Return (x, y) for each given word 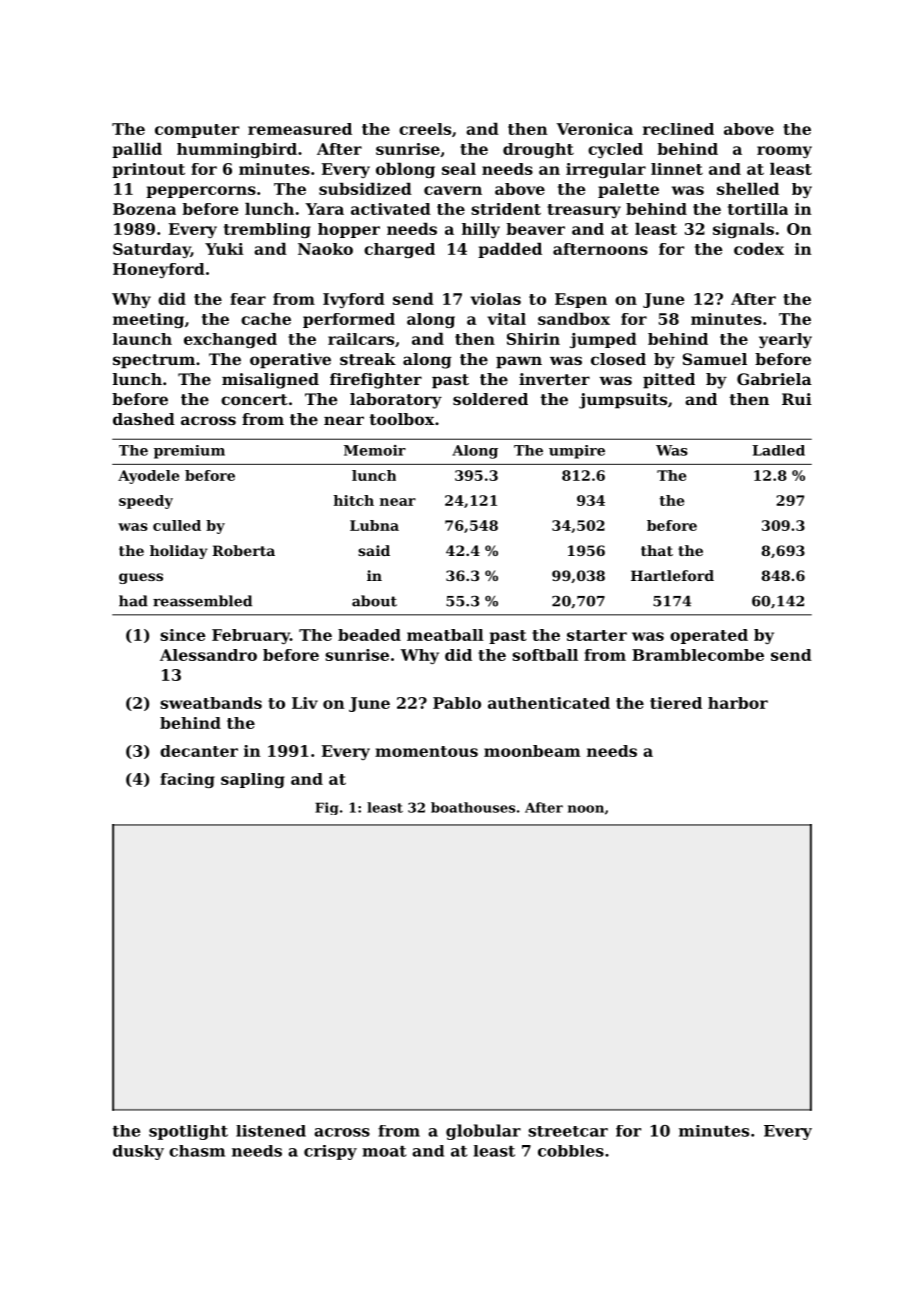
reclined (678, 129)
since (183, 635)
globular (483, 1132)
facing (187, 780)
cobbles (571, 1151)
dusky (138, 1152)
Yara (324, 209)
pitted (669, 381)
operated (709, 636)
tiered (676, 703)
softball (545, 655)
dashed (144, 419)
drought (538, 150)
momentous (426, 751)
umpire (577, 452)
